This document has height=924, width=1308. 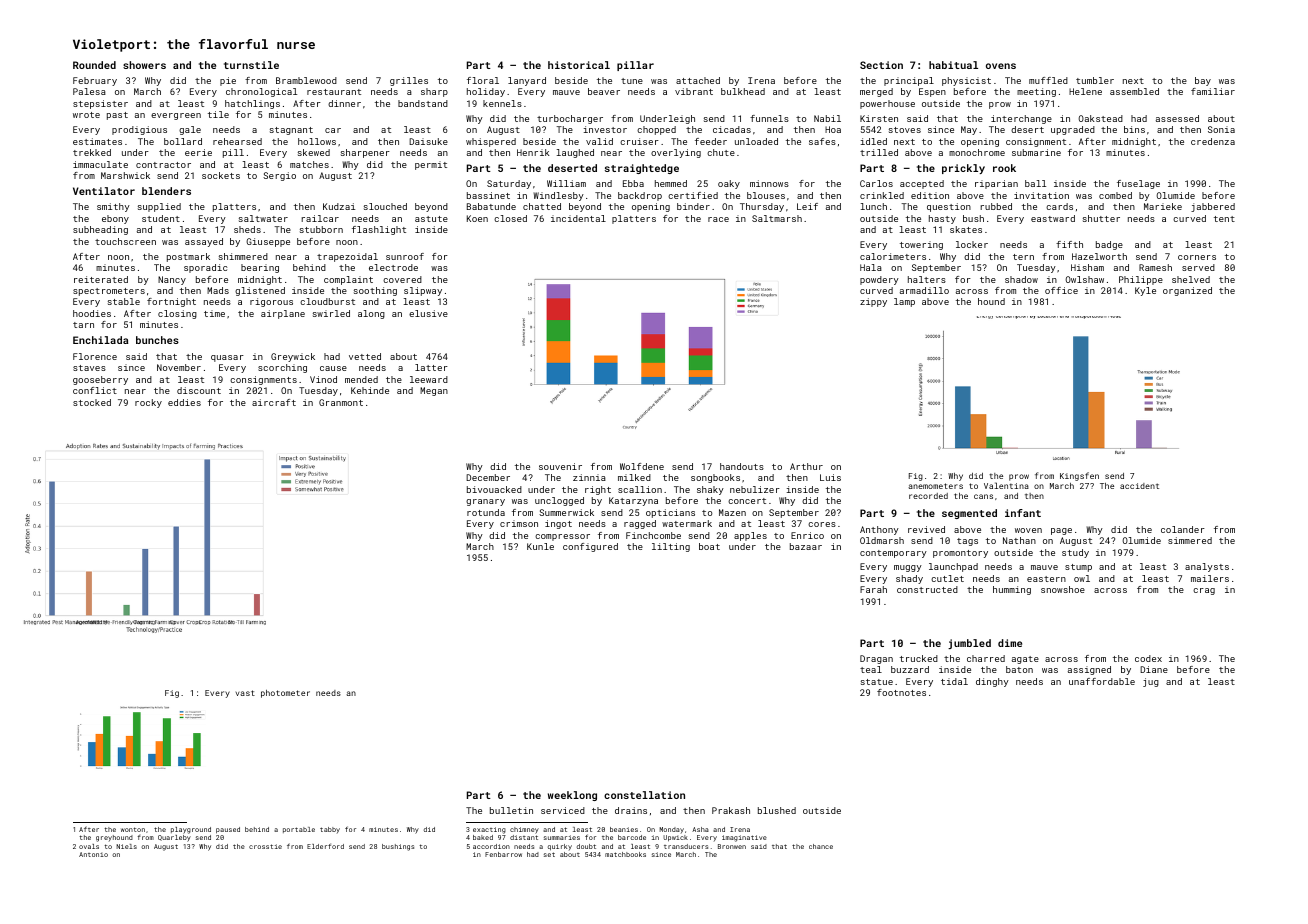 I want to click on eddies, so click(x=184, y=402).
